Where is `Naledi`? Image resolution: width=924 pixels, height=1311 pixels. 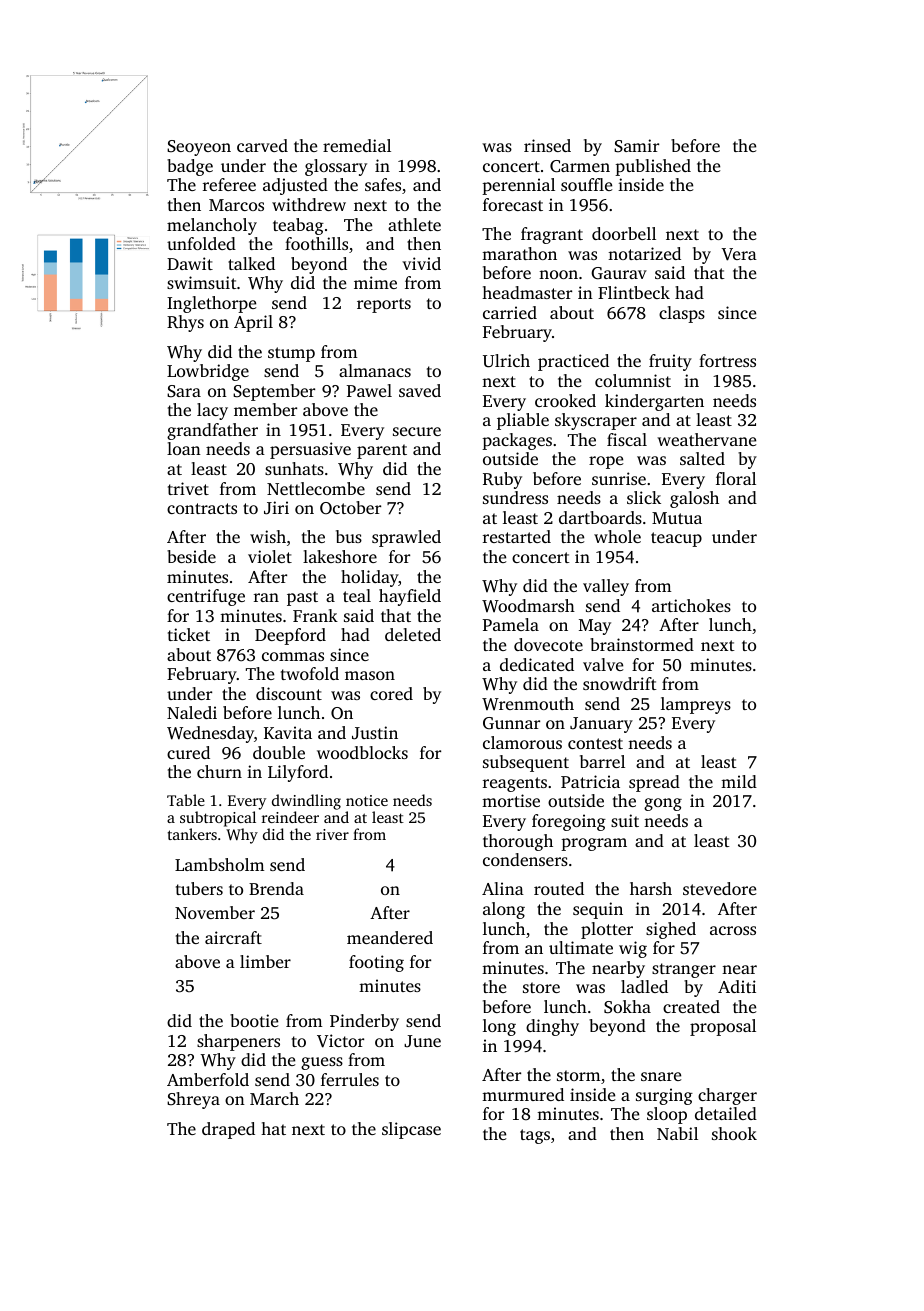 Naledi is located at coordinates (192, 712).
